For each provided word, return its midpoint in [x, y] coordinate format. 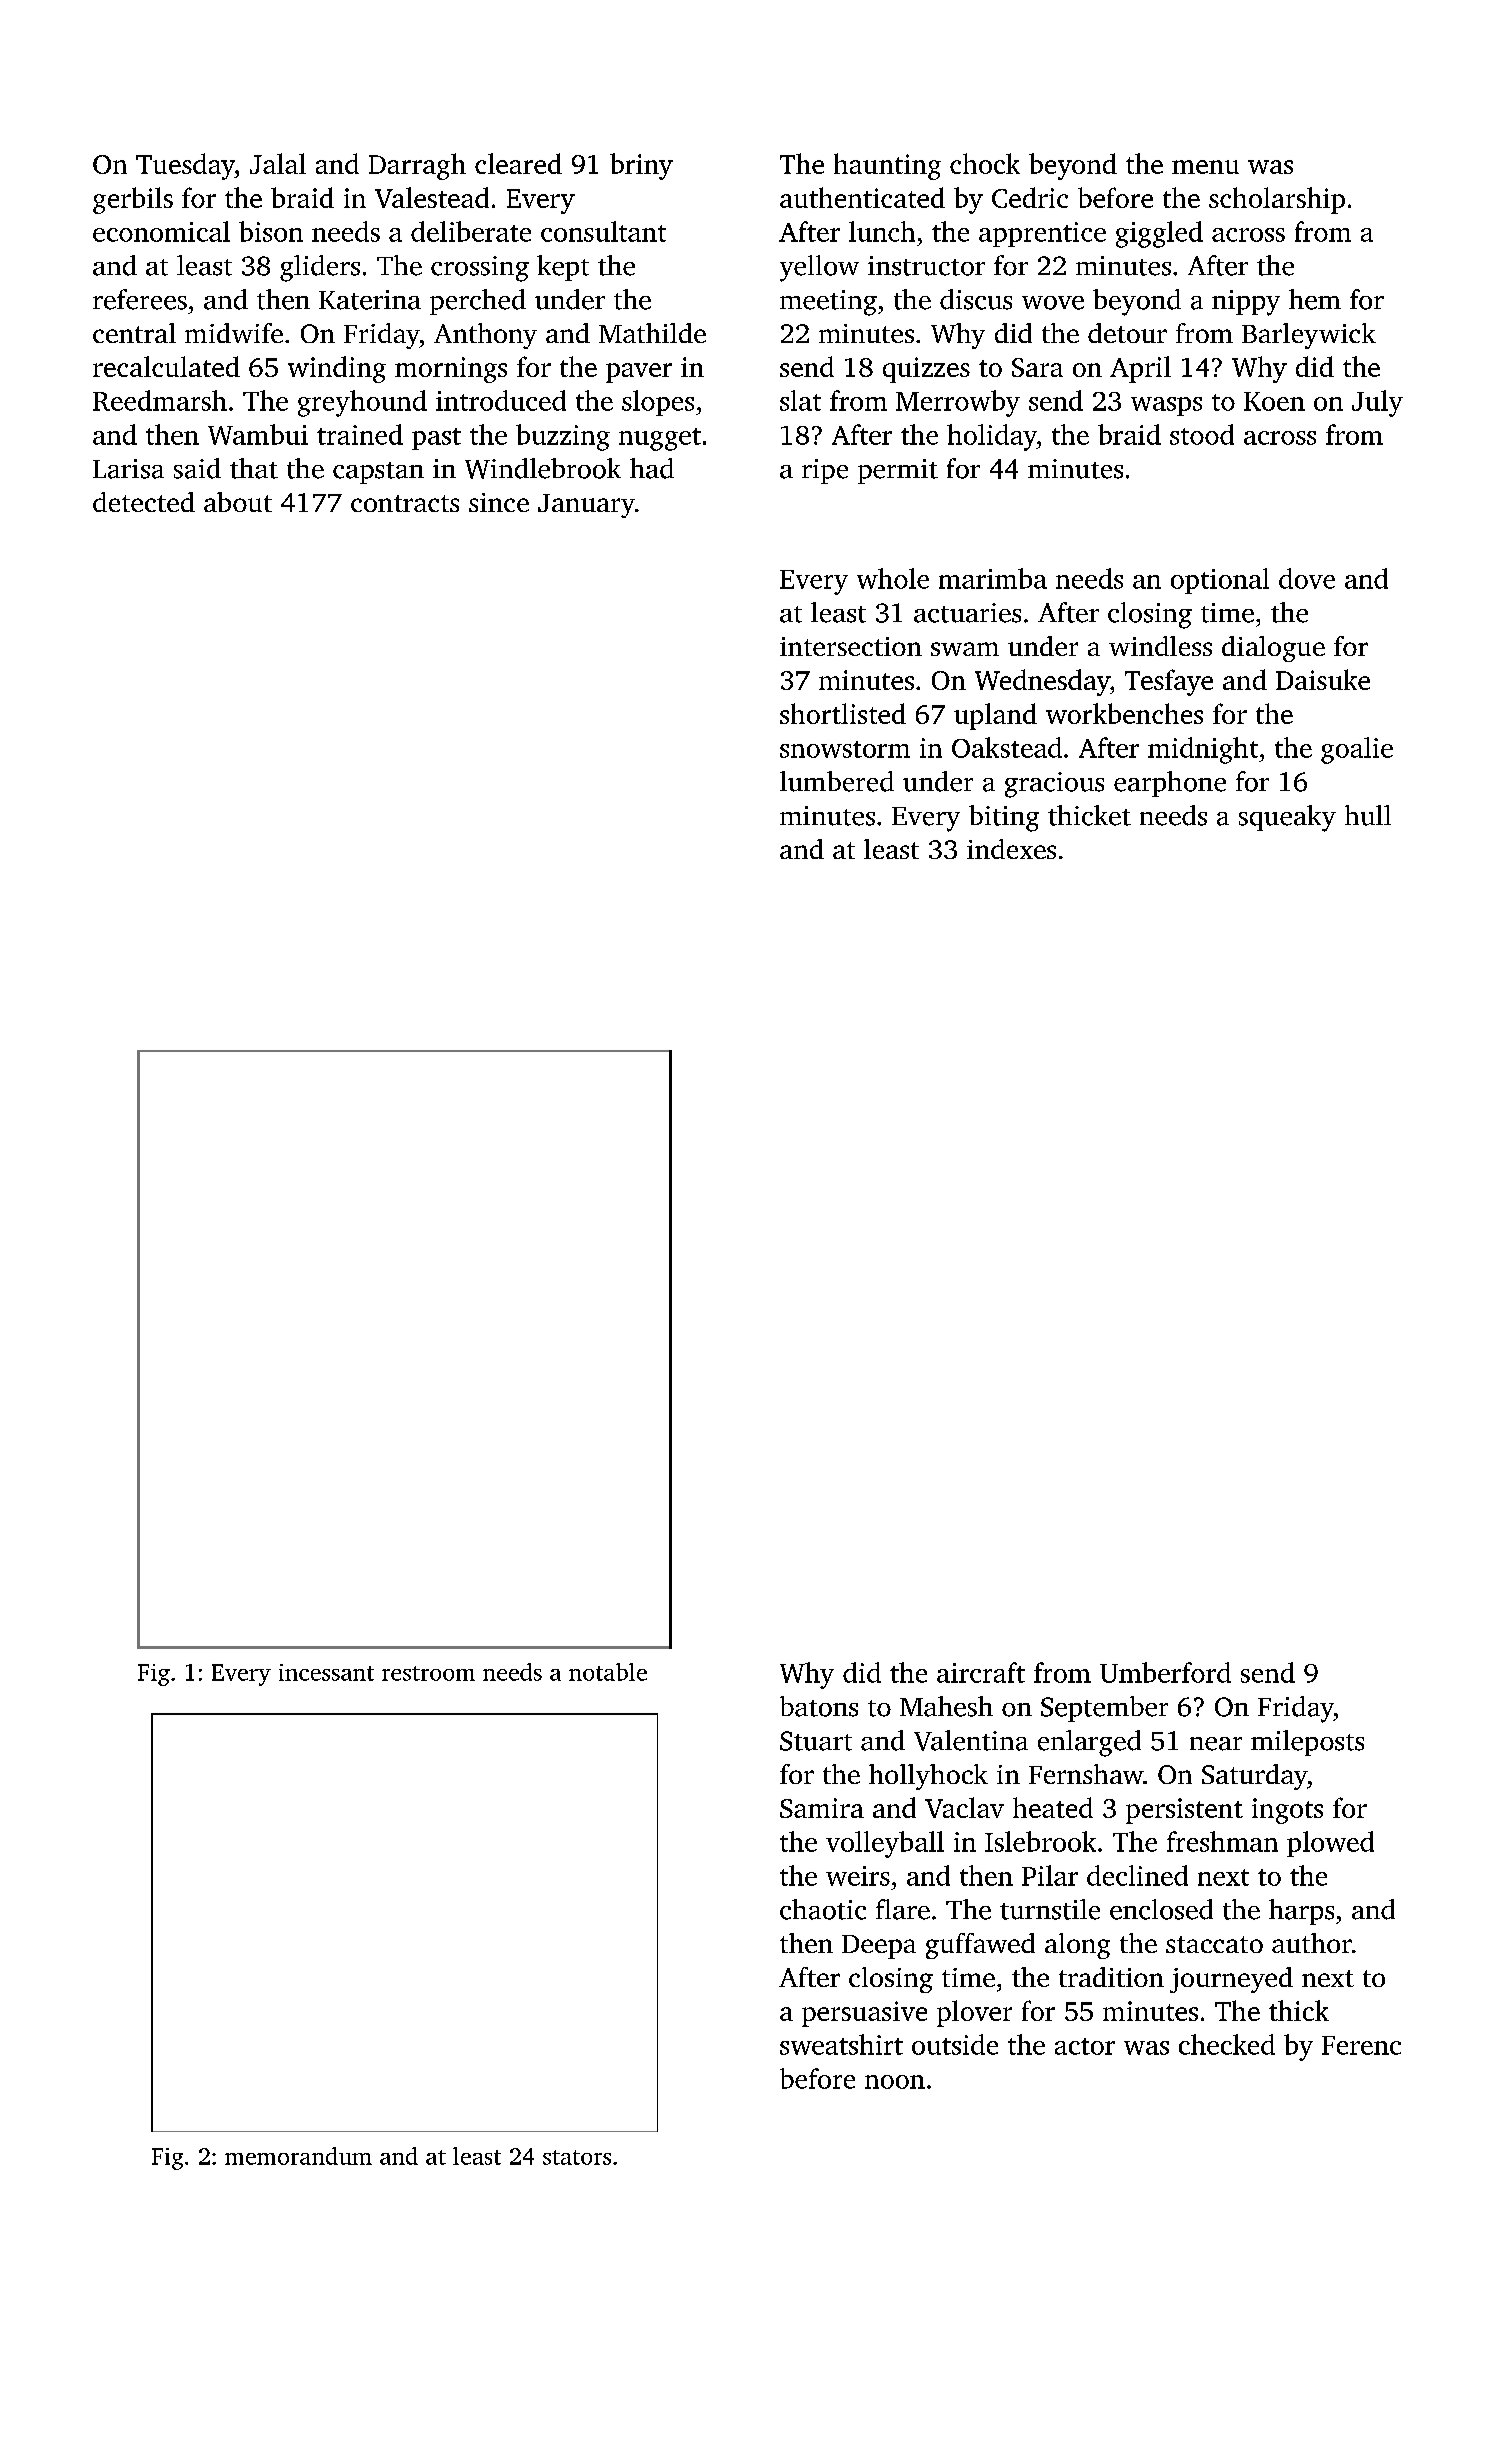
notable [608, 1672]
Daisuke [1323, 679]
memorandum [298, 2156]
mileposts [1307, 1743]
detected [144, 502]
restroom [428, 1673]
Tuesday [185, 166]
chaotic [823, 1909]
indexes [1011, 849]
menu [1205, 167]
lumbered [837, 781]
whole [893, 578]
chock [985, 163]
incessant [326, 1672]
